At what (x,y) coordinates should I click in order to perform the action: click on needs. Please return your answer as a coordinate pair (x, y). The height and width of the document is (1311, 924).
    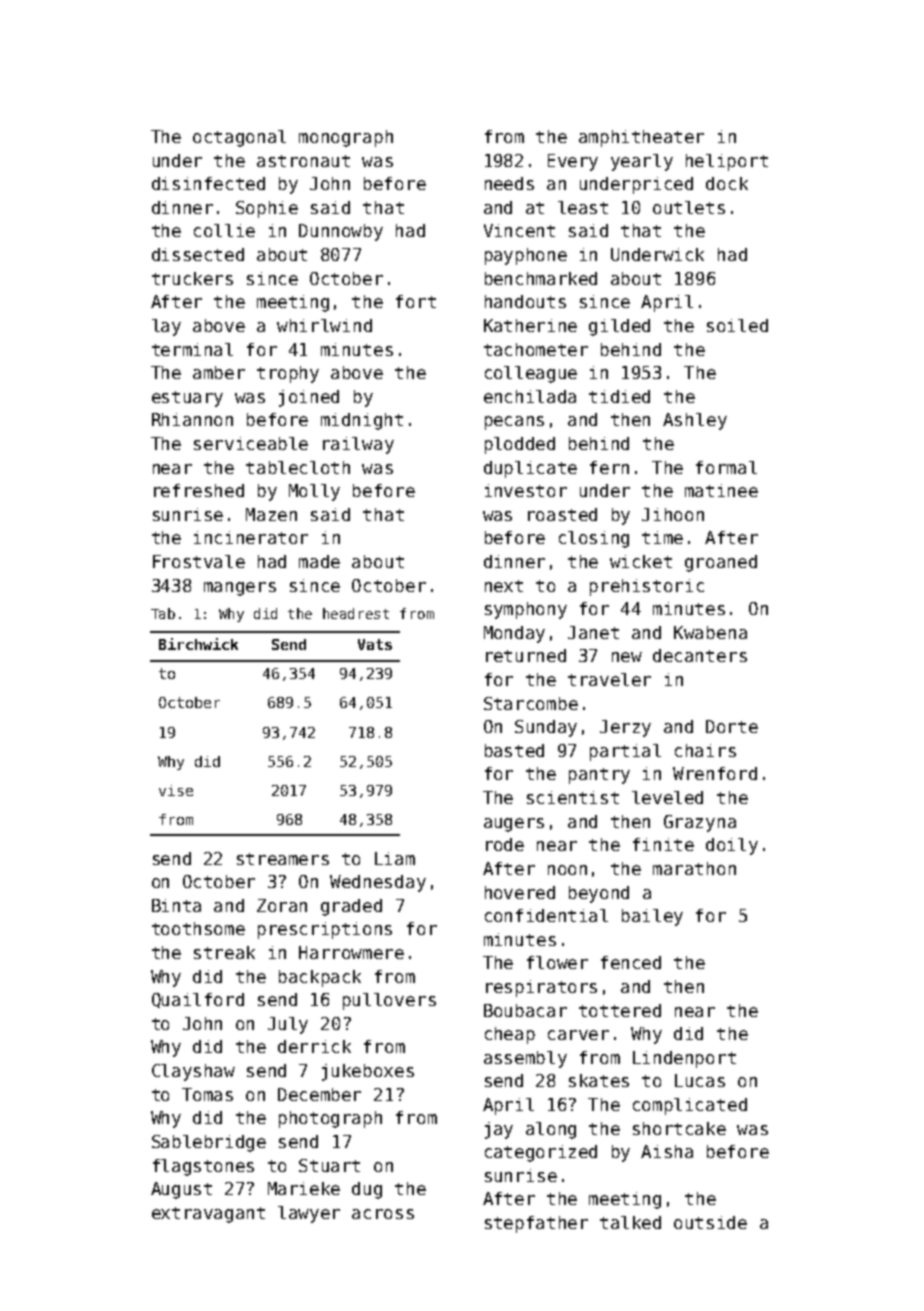
    Looking at the image, I should click on (509, 183).
